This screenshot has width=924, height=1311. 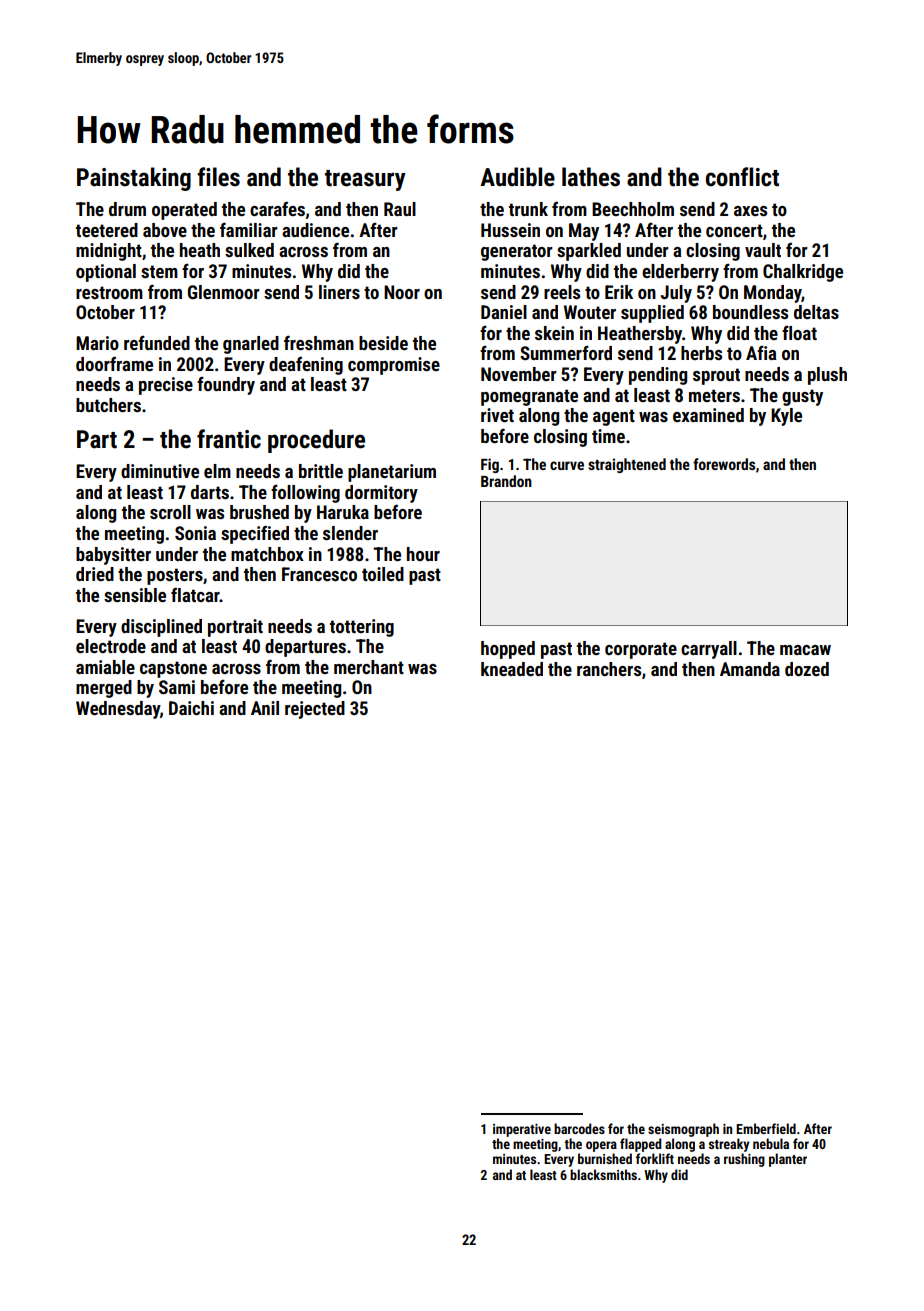 What do you see at coordinates (766, 1128) in the screenshot?
I see `Emberfield` at bounding box center [766, 1128].
